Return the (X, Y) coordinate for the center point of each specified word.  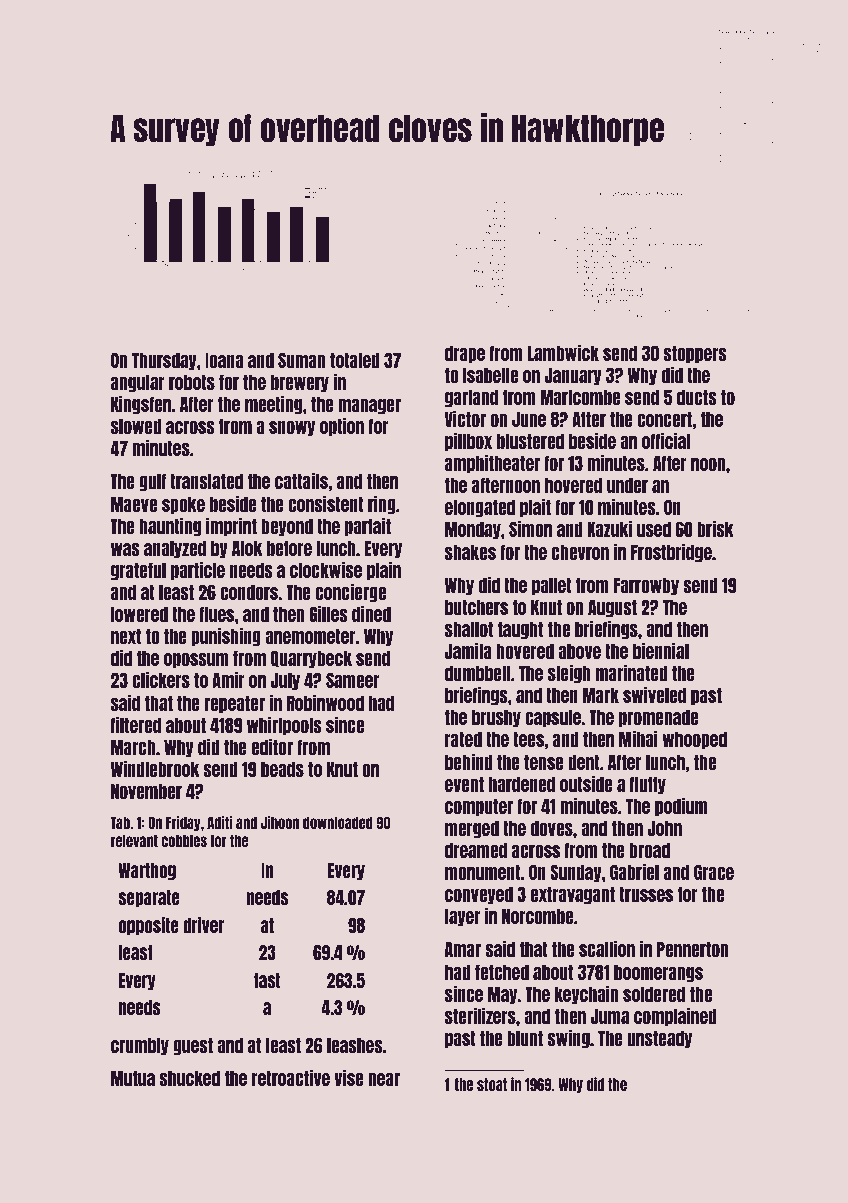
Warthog (147, 871)
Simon (530, 528)
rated (463, 739)
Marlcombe (580, 397)
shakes (470, 552)
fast (267, 980)
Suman (301, 360)
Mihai (638, 738)
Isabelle (490, 375)
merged (472, 829)
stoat (492, 1084)
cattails (301, 480)
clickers (161, 679)
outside (586, 783)
